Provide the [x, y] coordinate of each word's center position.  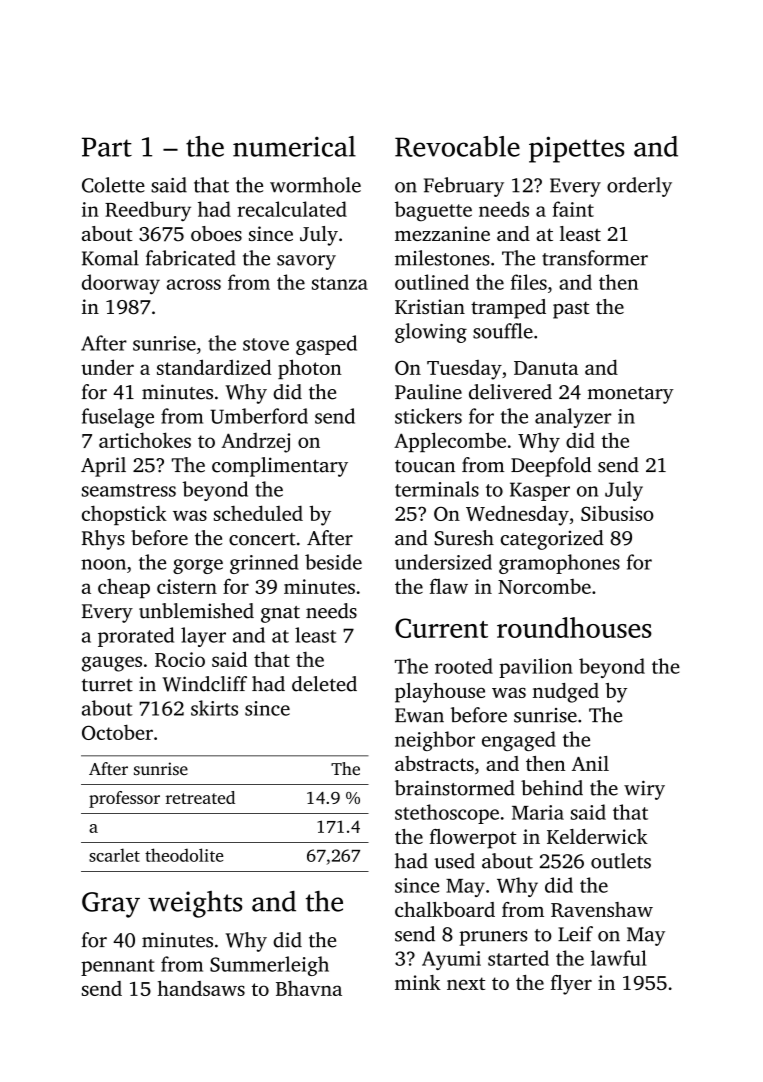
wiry [644, 790]
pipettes [576, 149]
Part [107, 147]
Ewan [419, 715]
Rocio [180, 659]
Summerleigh [269, 966]
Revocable [457, 146]
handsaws [201, 988]
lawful [619, 958]
